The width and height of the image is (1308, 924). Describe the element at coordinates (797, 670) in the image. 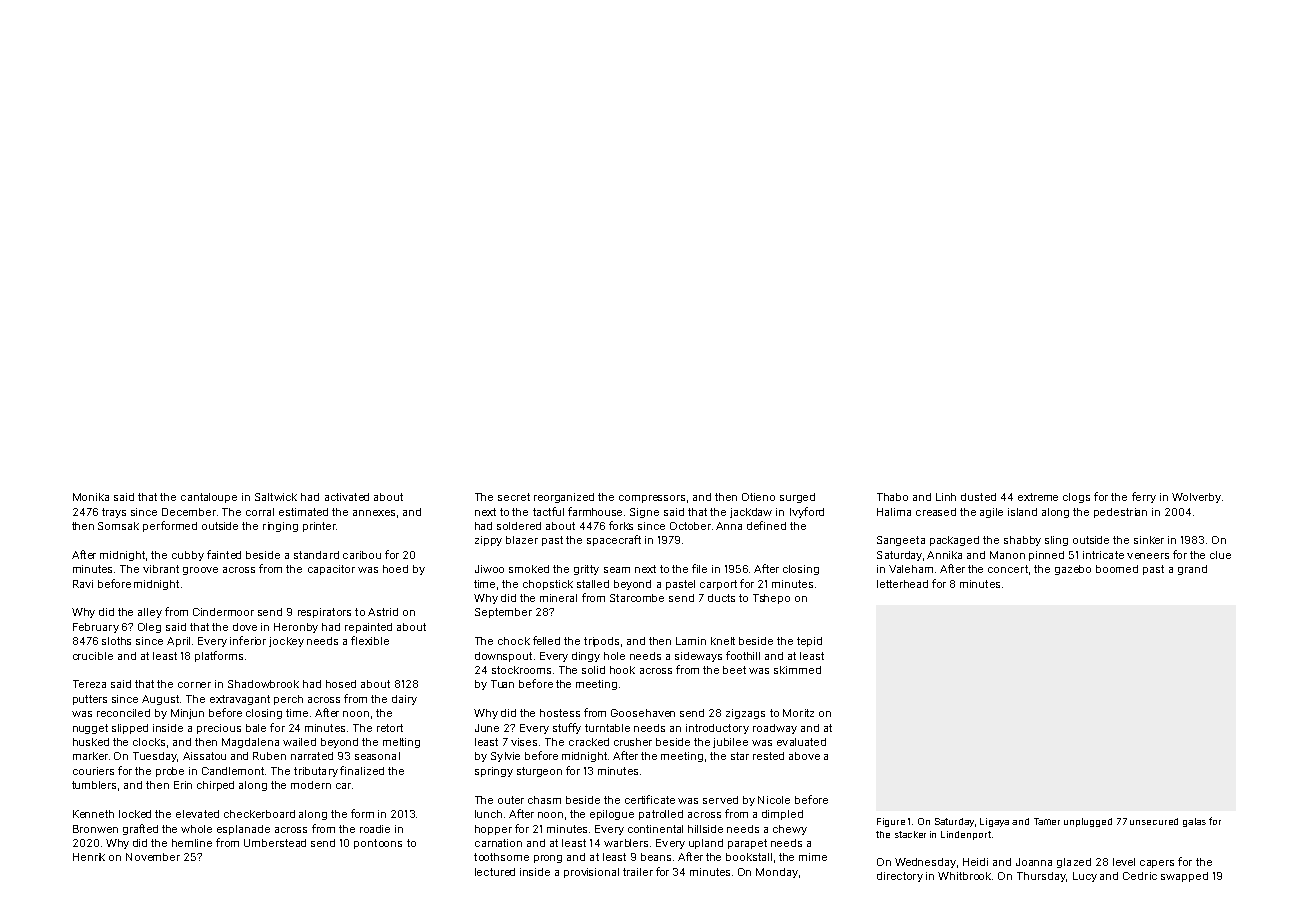

I see `skimmed` at that location.
